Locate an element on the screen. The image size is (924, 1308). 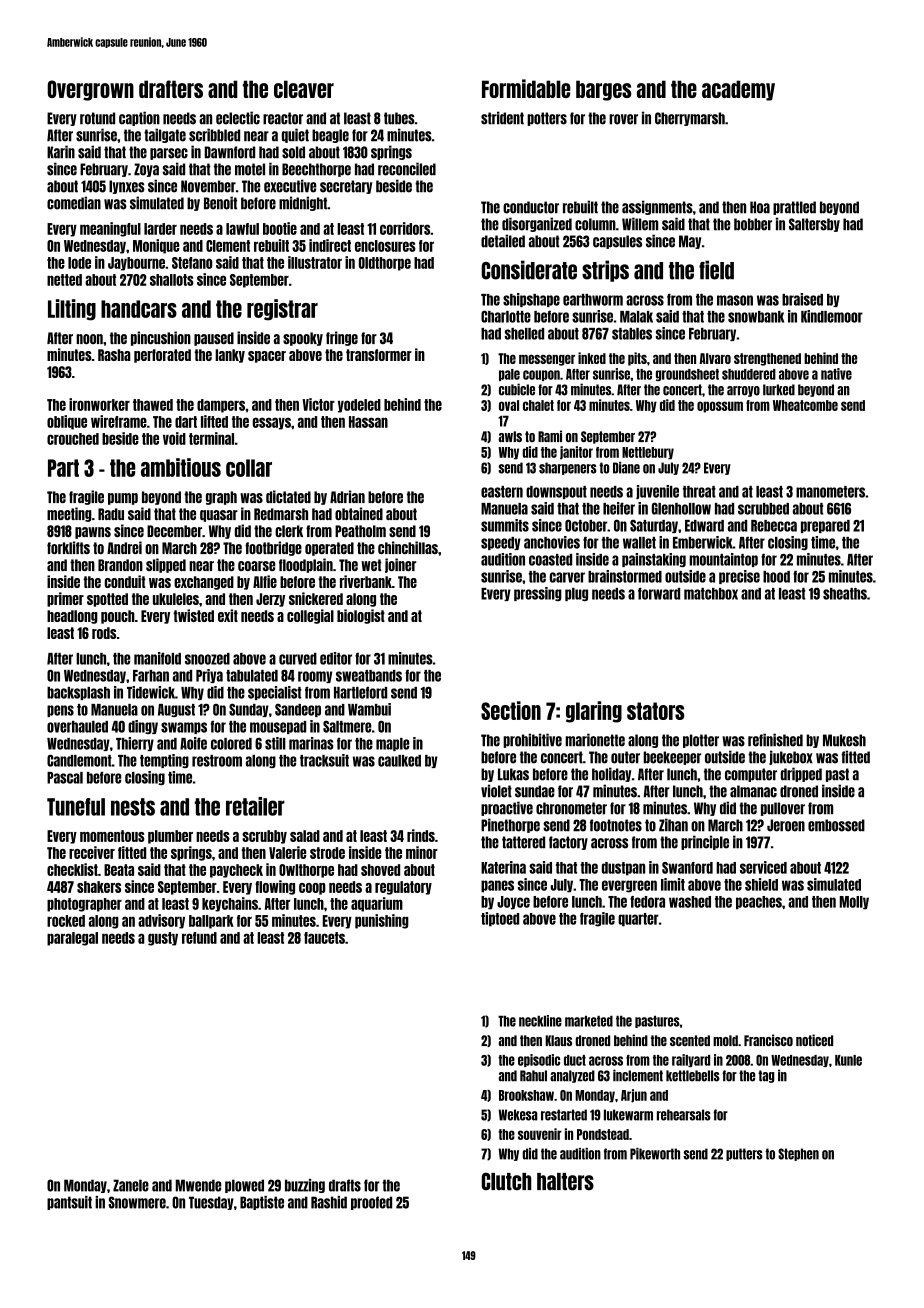
collar is located at coordinates (249, 468).
